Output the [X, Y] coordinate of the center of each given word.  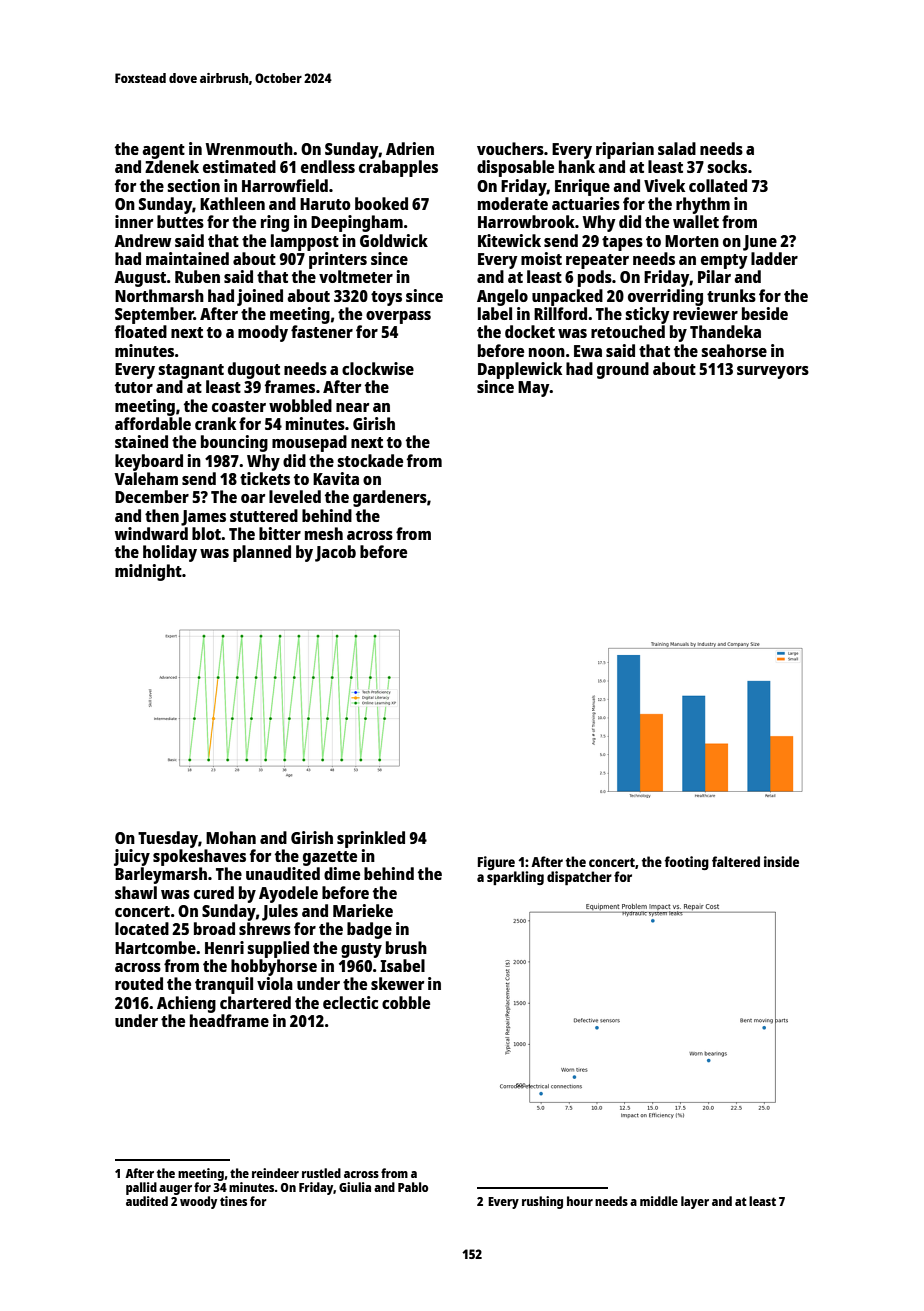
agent [163, 151]
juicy [132, 857]
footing [686, 863]
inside [781, 861]
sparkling [515, 878]
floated [141, 331]
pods [595, 278]
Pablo [413, 1187]
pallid [141, 1188]
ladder [774, 258]
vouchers [510, 148]
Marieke [363, 910]
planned [262, 553]
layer [695, 1202]
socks [727, 166]
